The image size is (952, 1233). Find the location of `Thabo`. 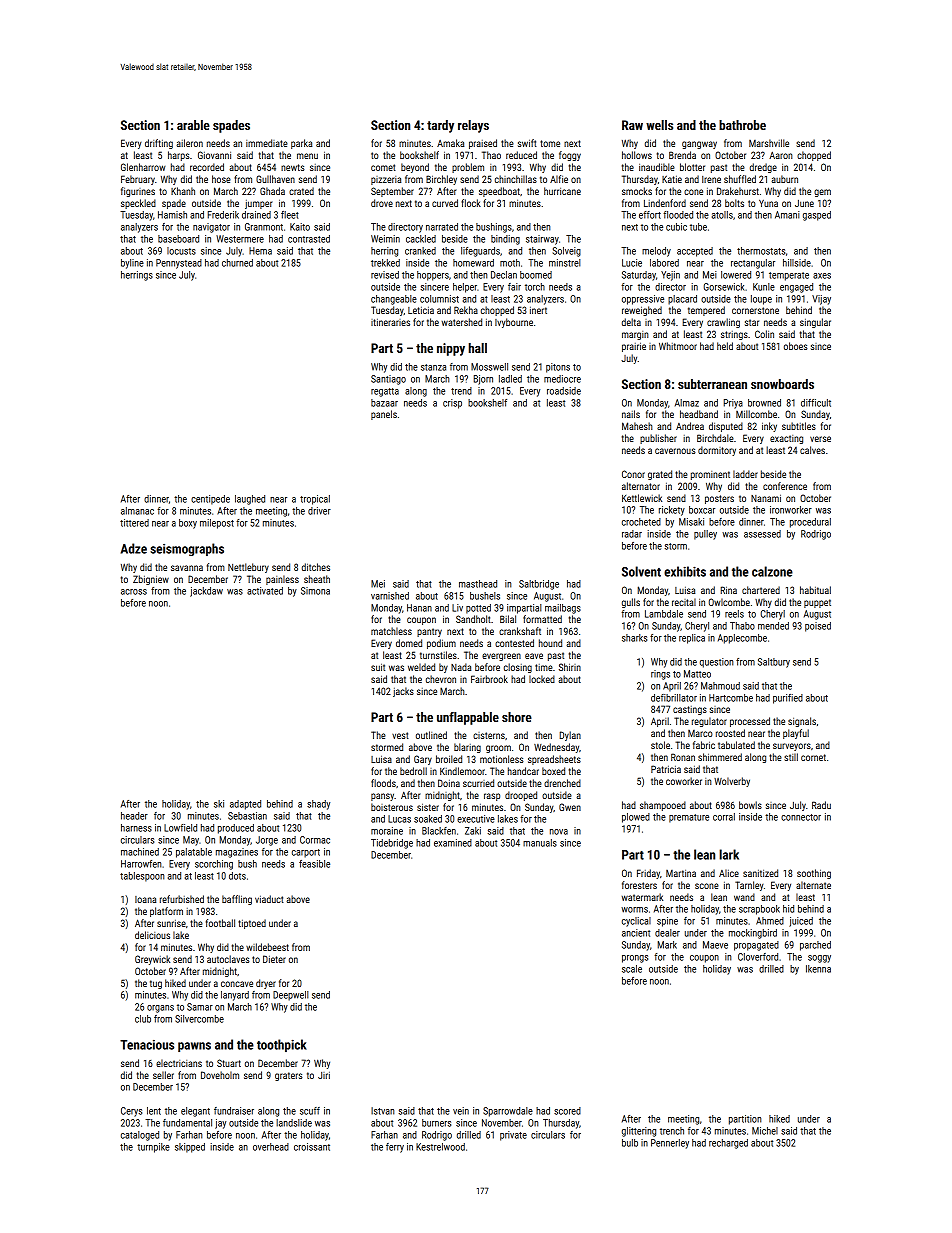

Thabo is located at coordinates (742, 626).
